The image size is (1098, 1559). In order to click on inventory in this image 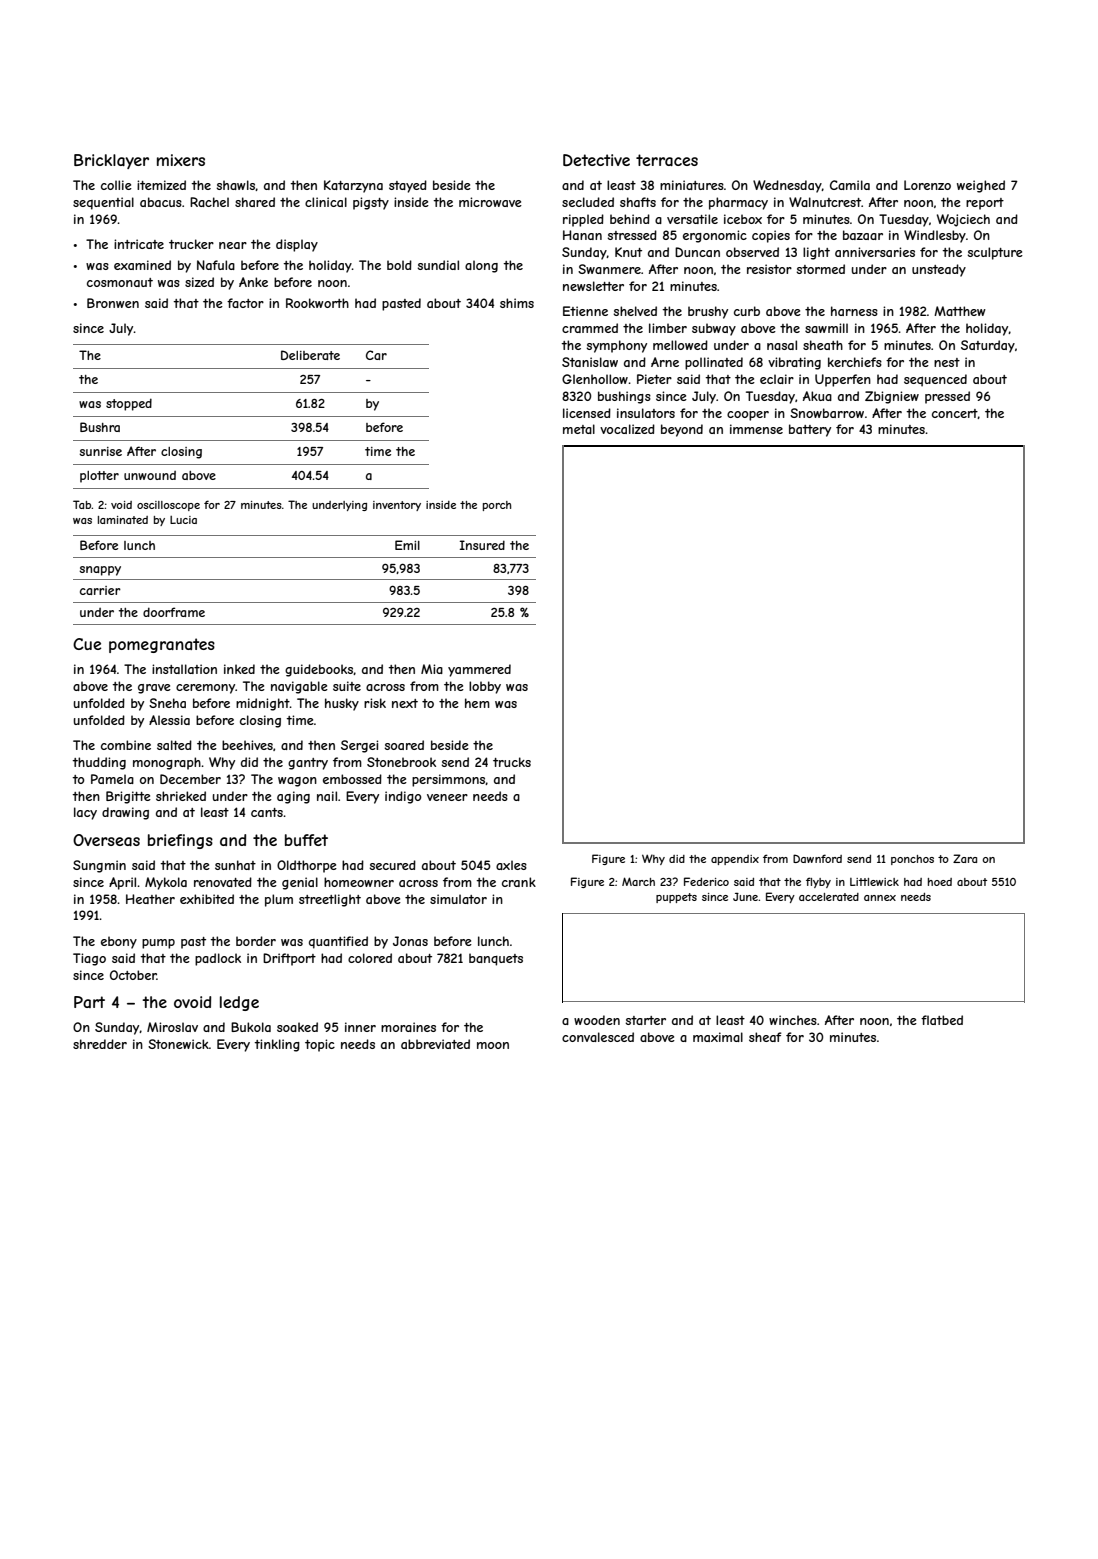, I will do `click(397, 506)`.
